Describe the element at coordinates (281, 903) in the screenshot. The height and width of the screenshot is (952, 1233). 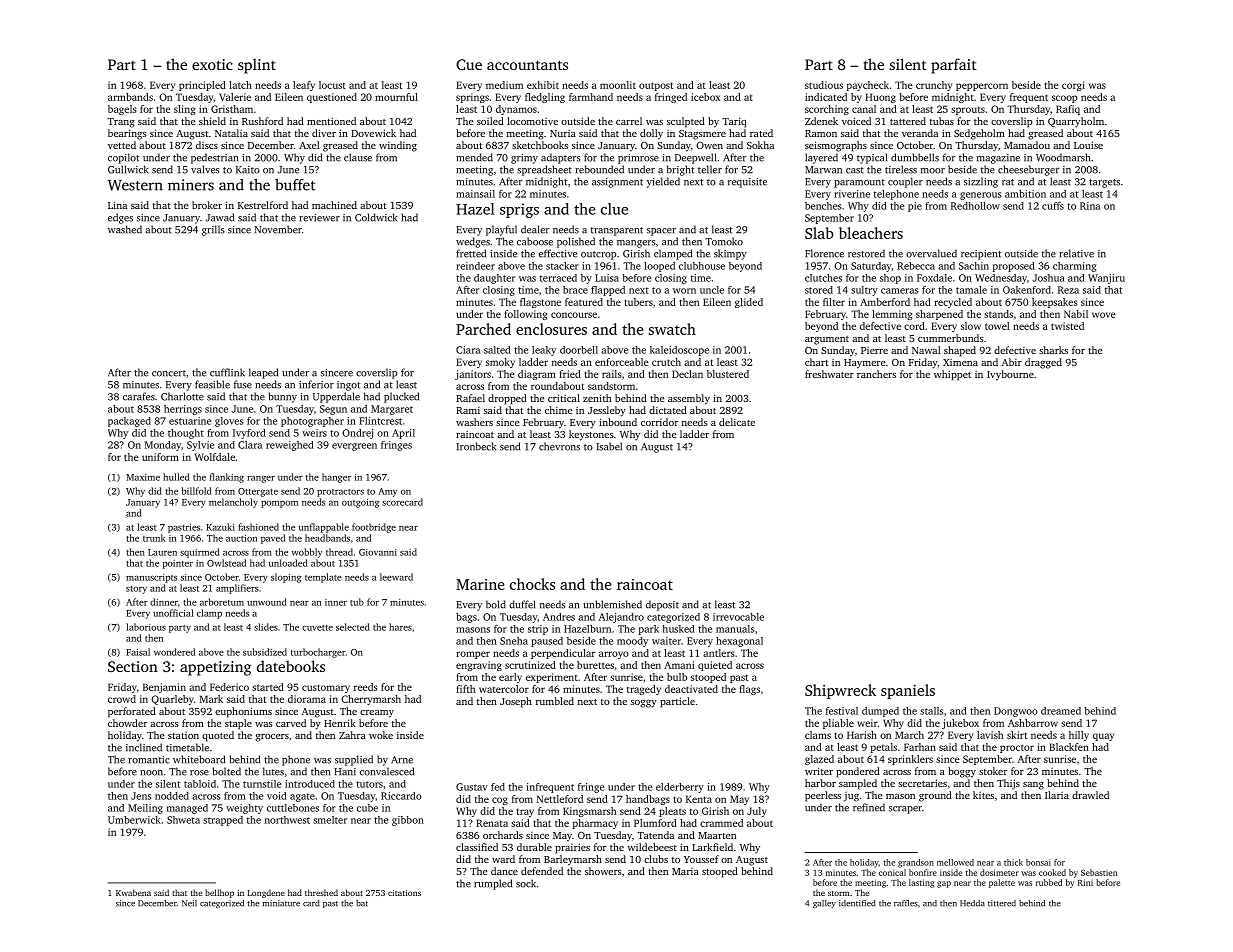
I see `miniature` at that location.
